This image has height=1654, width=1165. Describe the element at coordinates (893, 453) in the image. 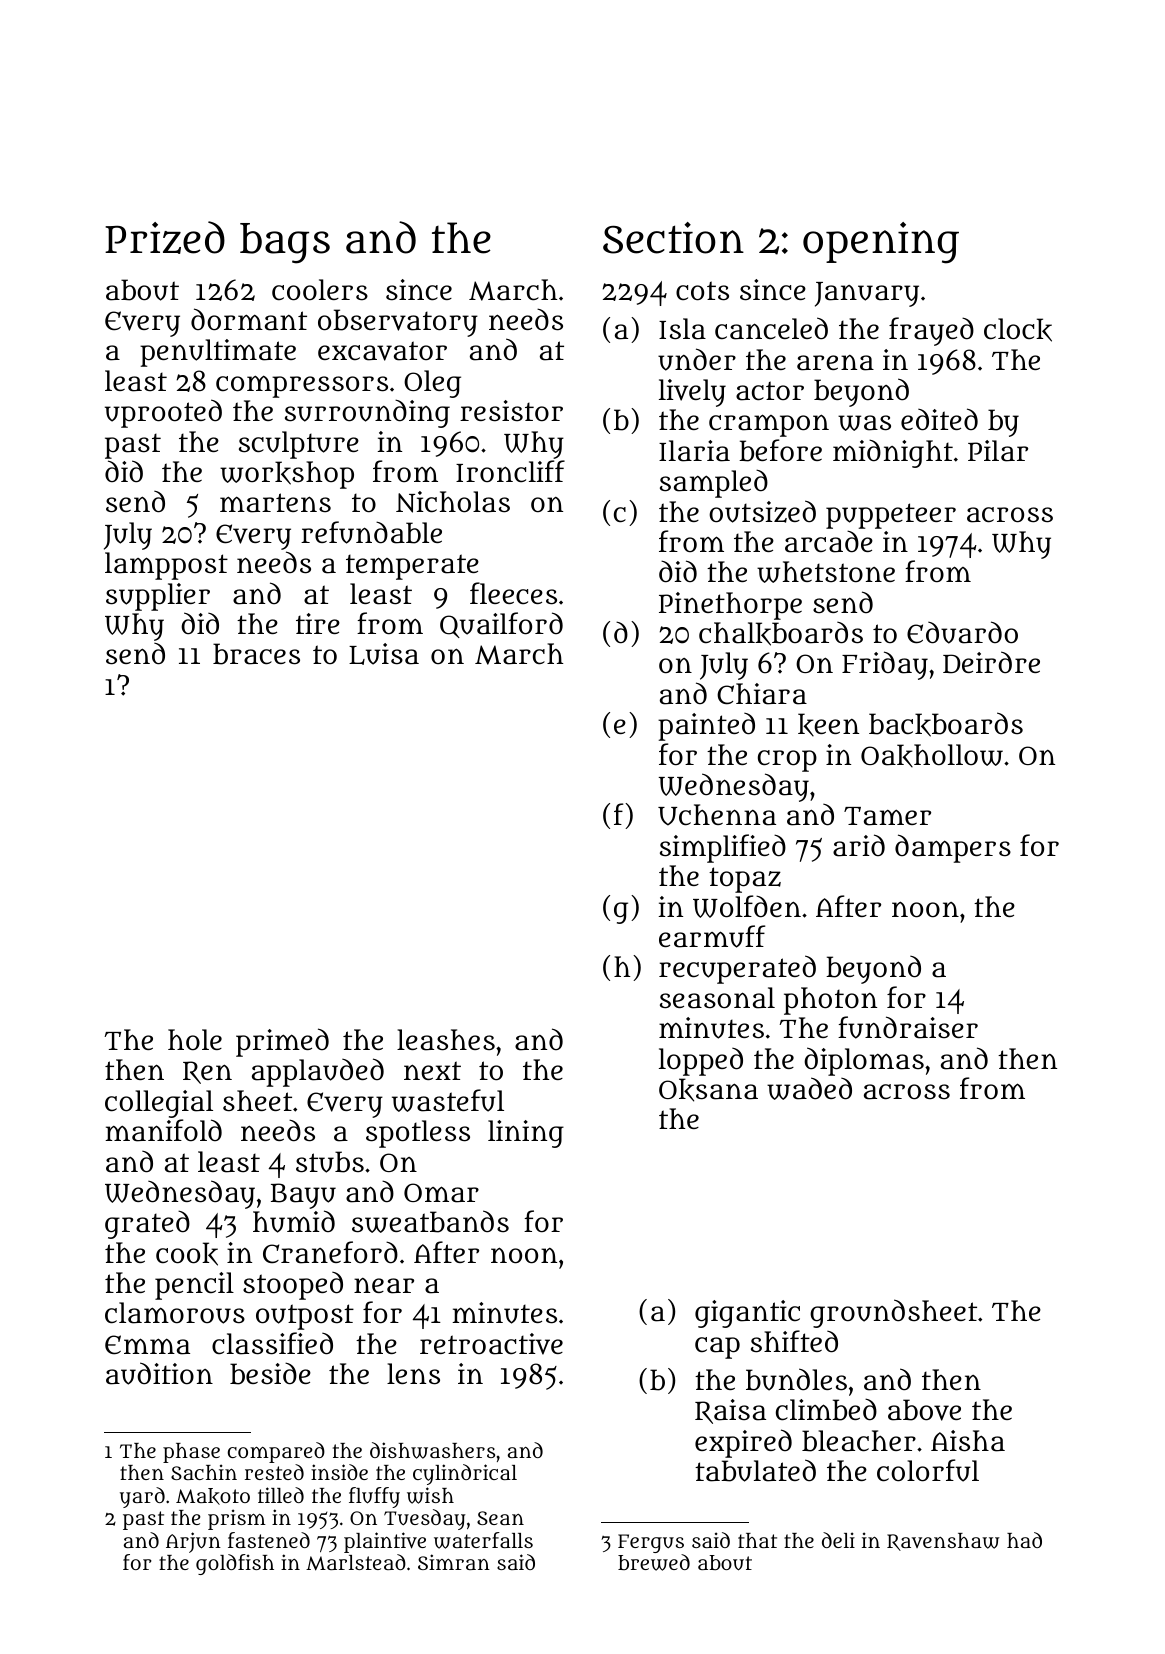

I see `midnight` at that location.
